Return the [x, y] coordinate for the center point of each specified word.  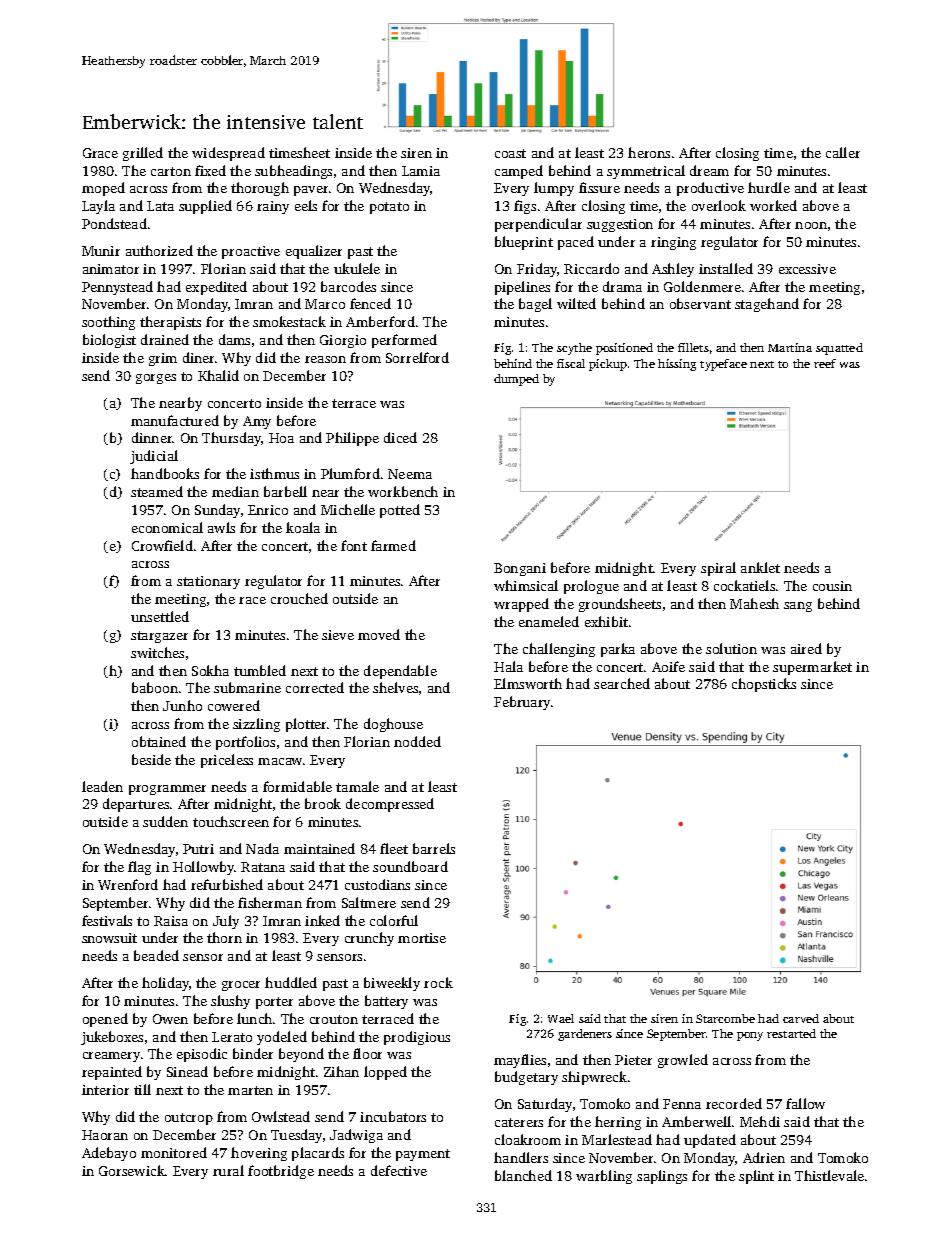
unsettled [160, 616]
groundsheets [620, 605]
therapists [170, 323]
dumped [516, 380]
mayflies [520, 1061]
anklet [760, 567]
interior [105, 1090]
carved [801, 1018]
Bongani [520, 569]
